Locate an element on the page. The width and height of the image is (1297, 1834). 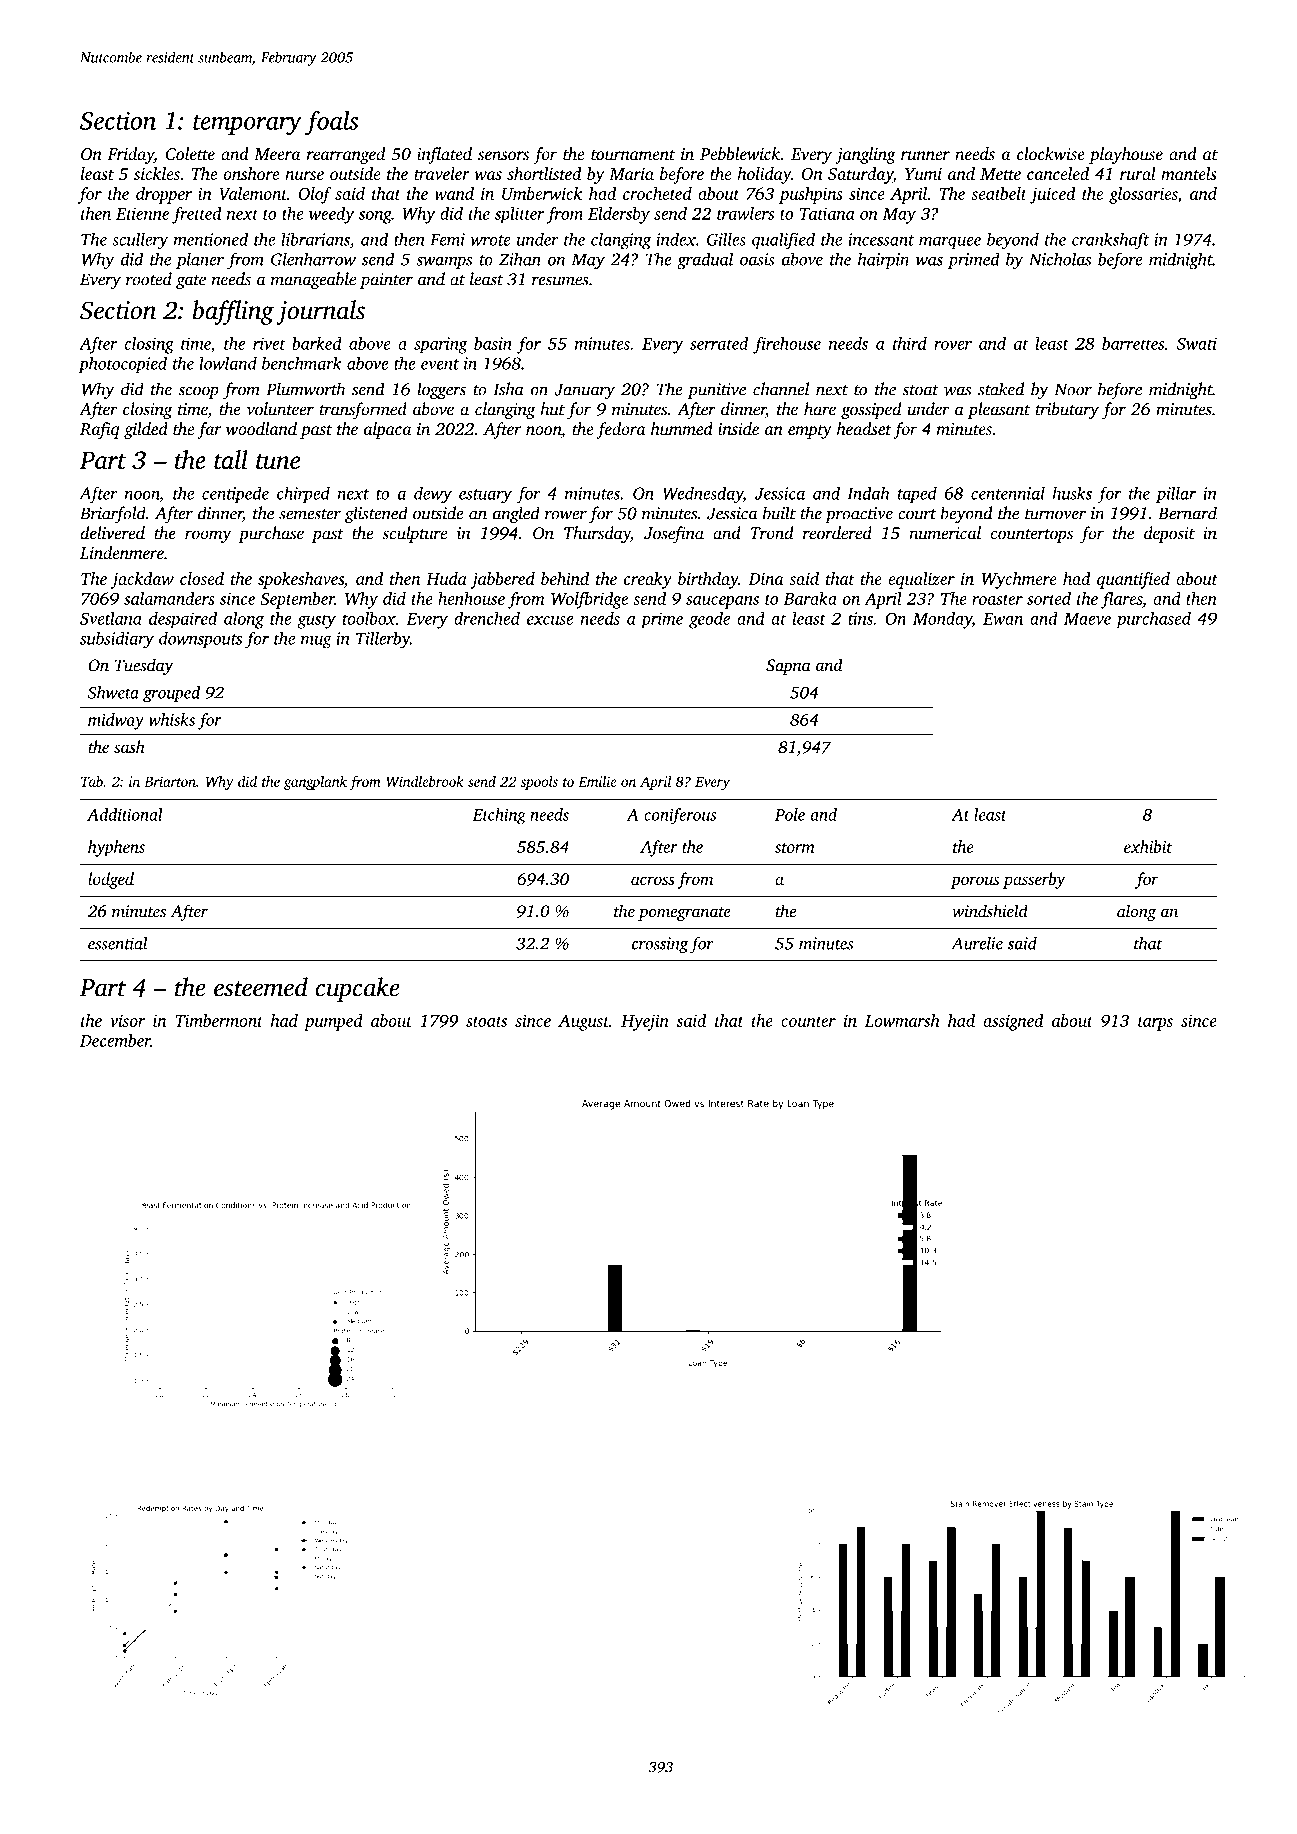
foals is located at coordinates (332, 123).
